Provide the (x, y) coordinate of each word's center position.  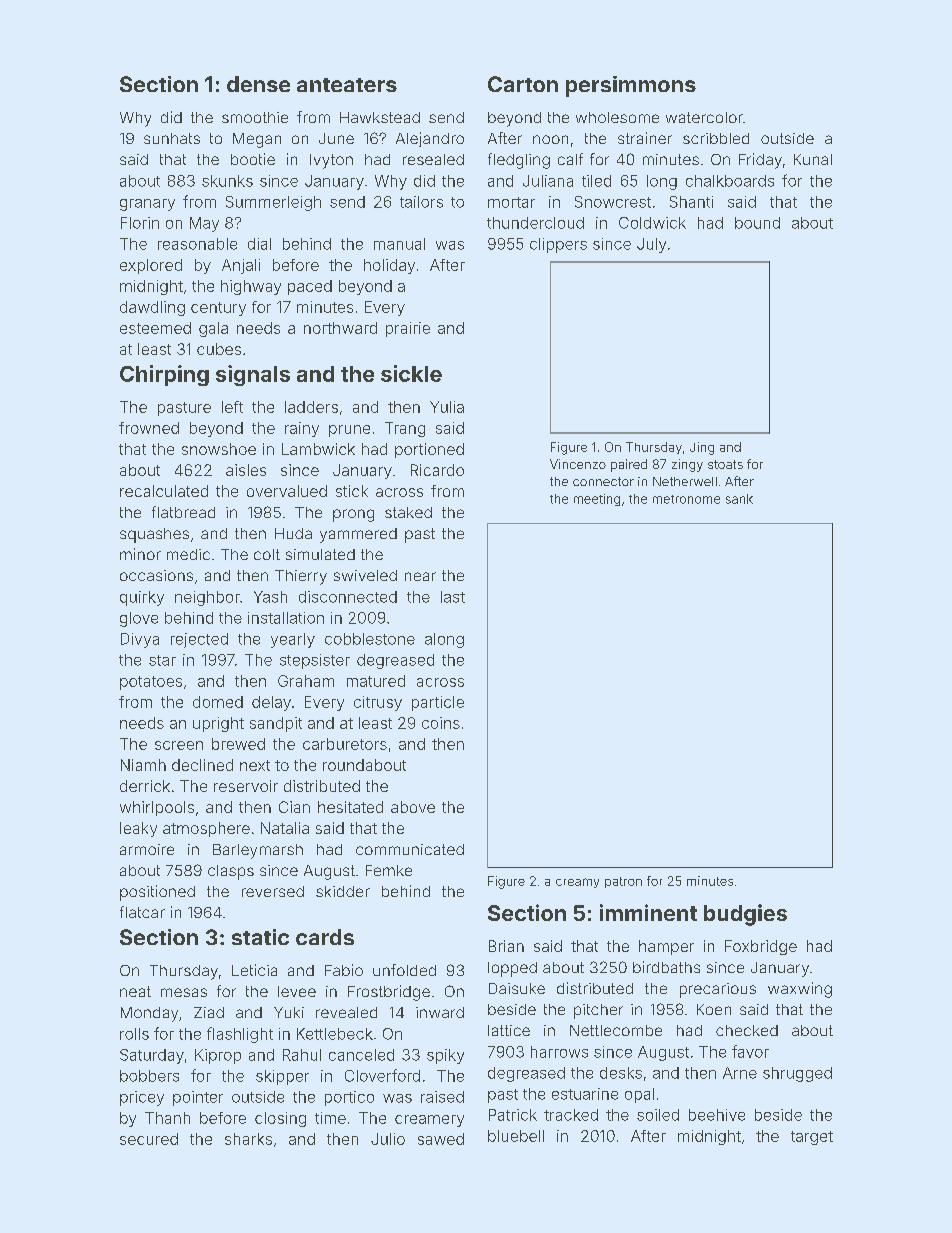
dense (258, 84)
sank (739, 499)
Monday (149, 1014)
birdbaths (666, 967)
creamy (577, 883)
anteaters (347, 85)
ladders (311, 407)
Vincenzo (578, 464)
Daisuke (517, 988)
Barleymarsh (258, 851)
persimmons (631, 86)
